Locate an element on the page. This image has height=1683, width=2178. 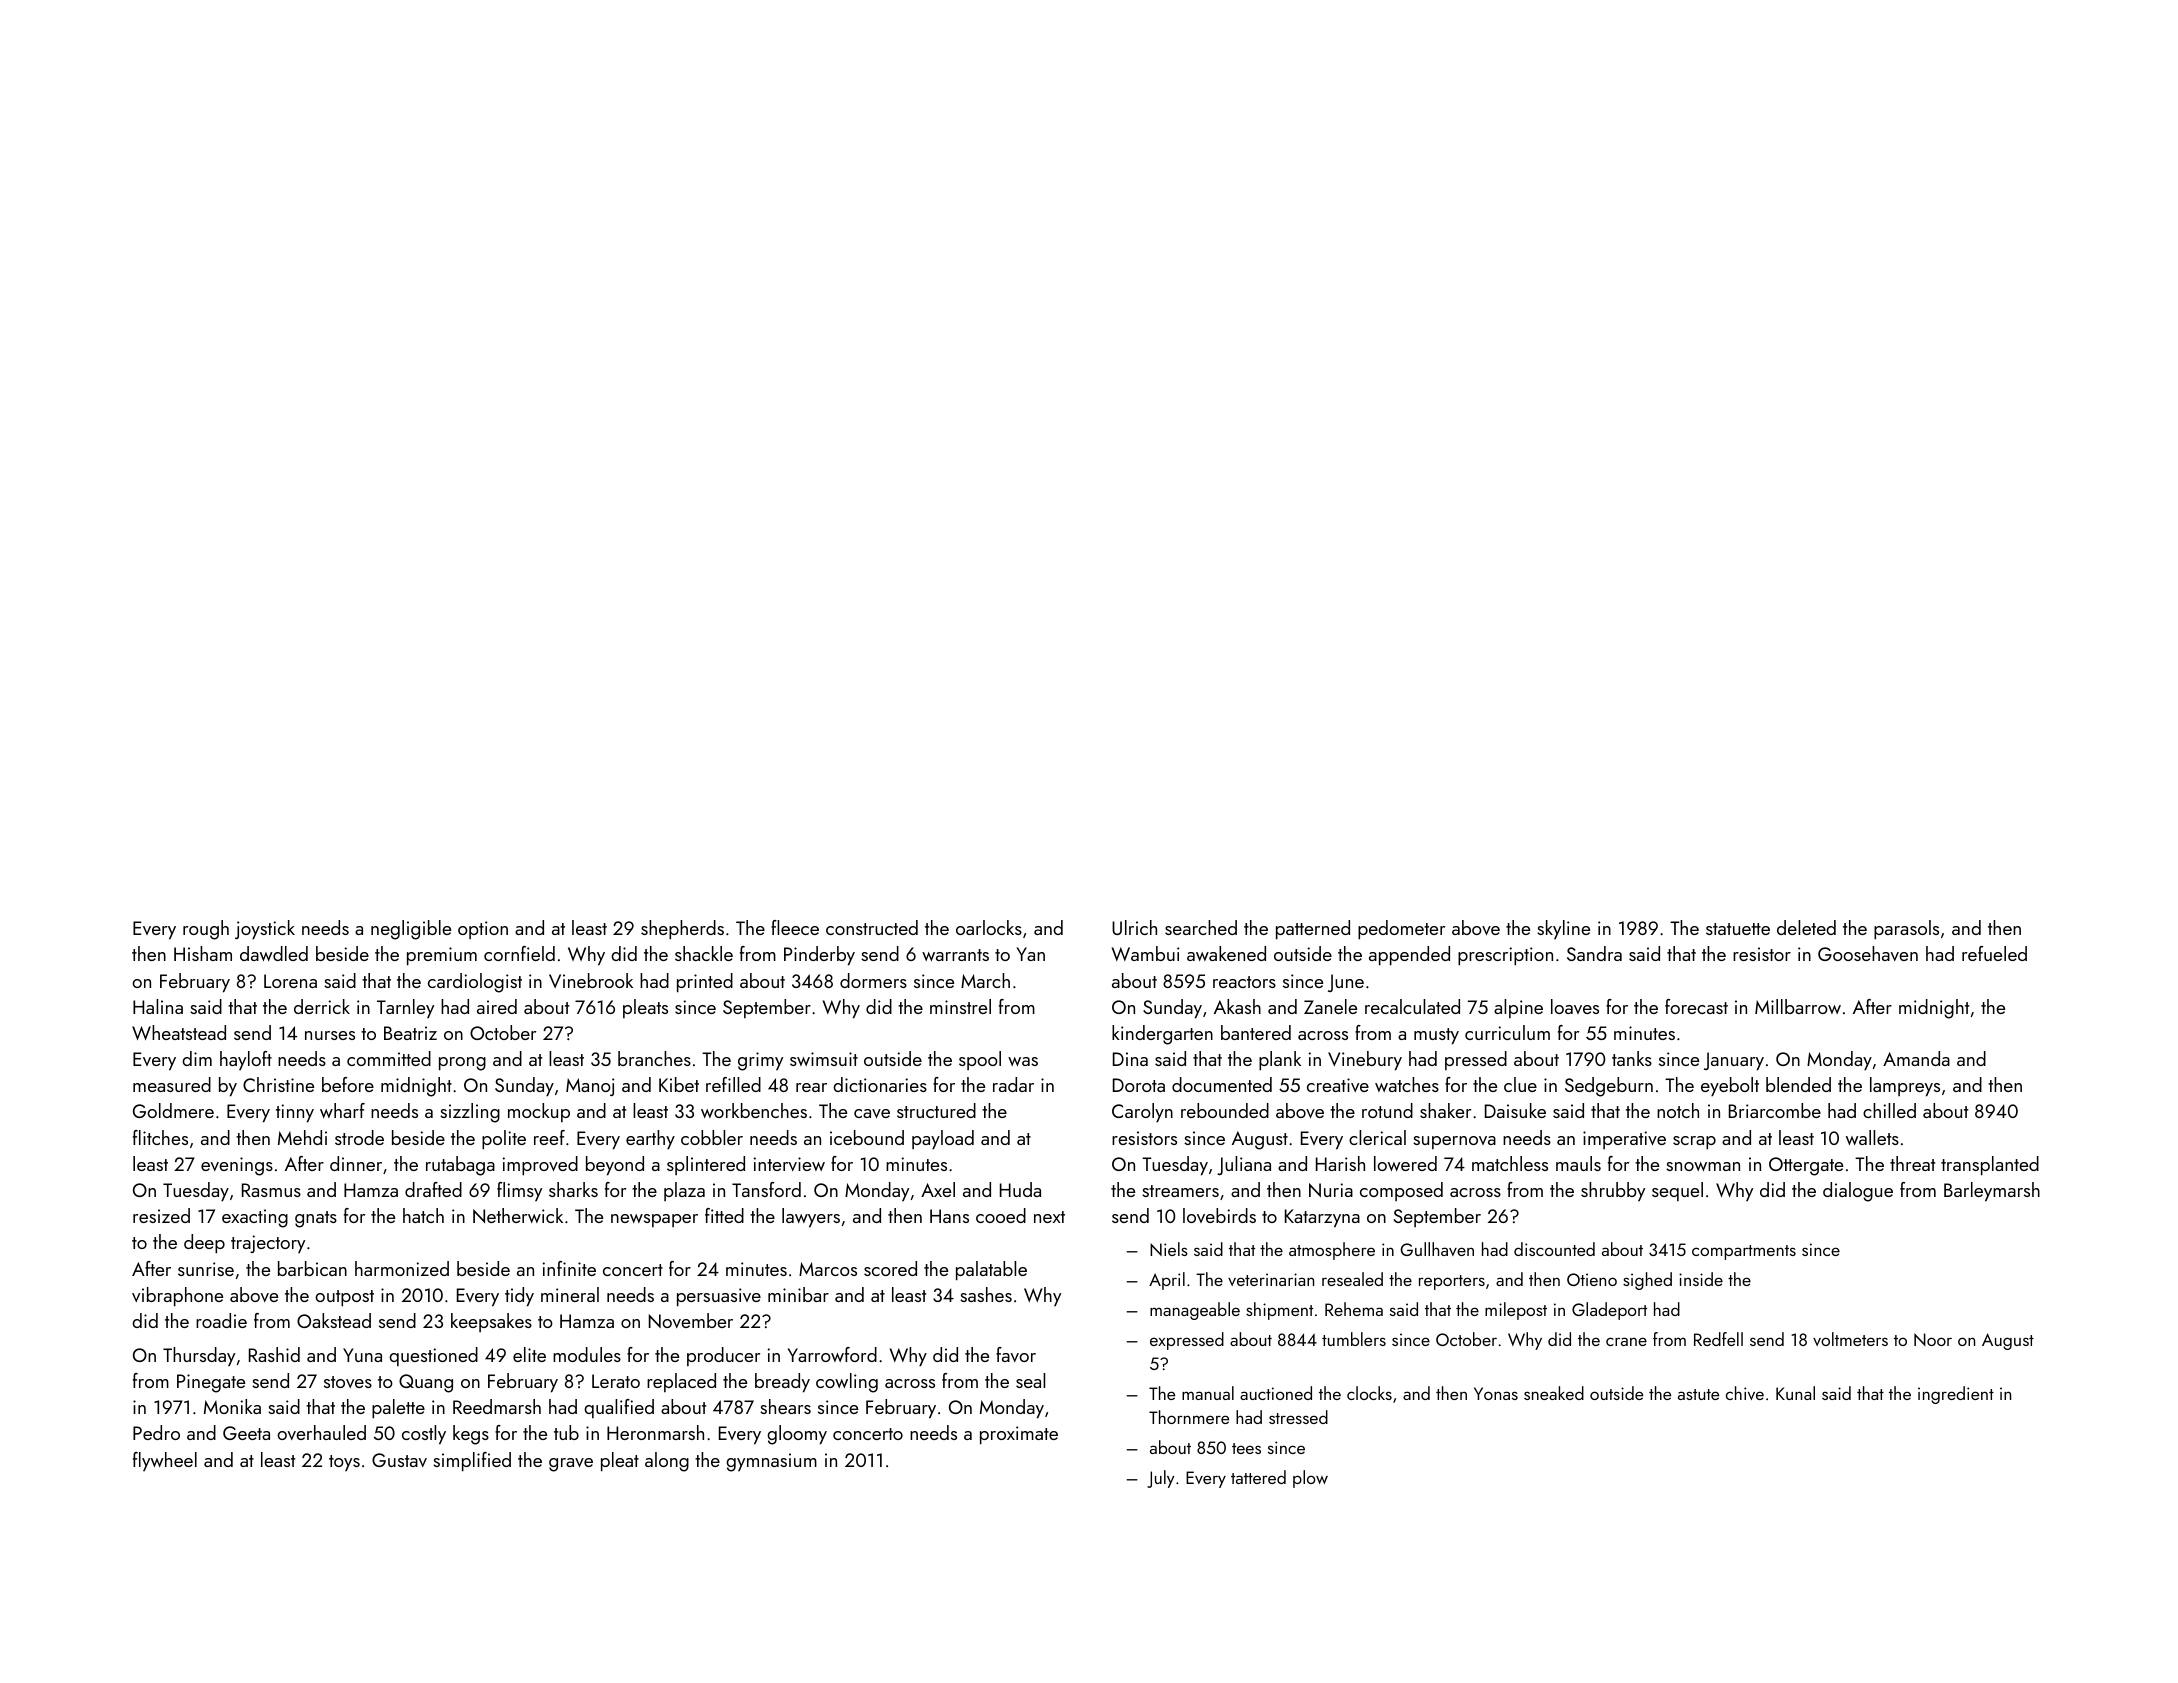
oarlocks is located at coordinates (989, 927).
